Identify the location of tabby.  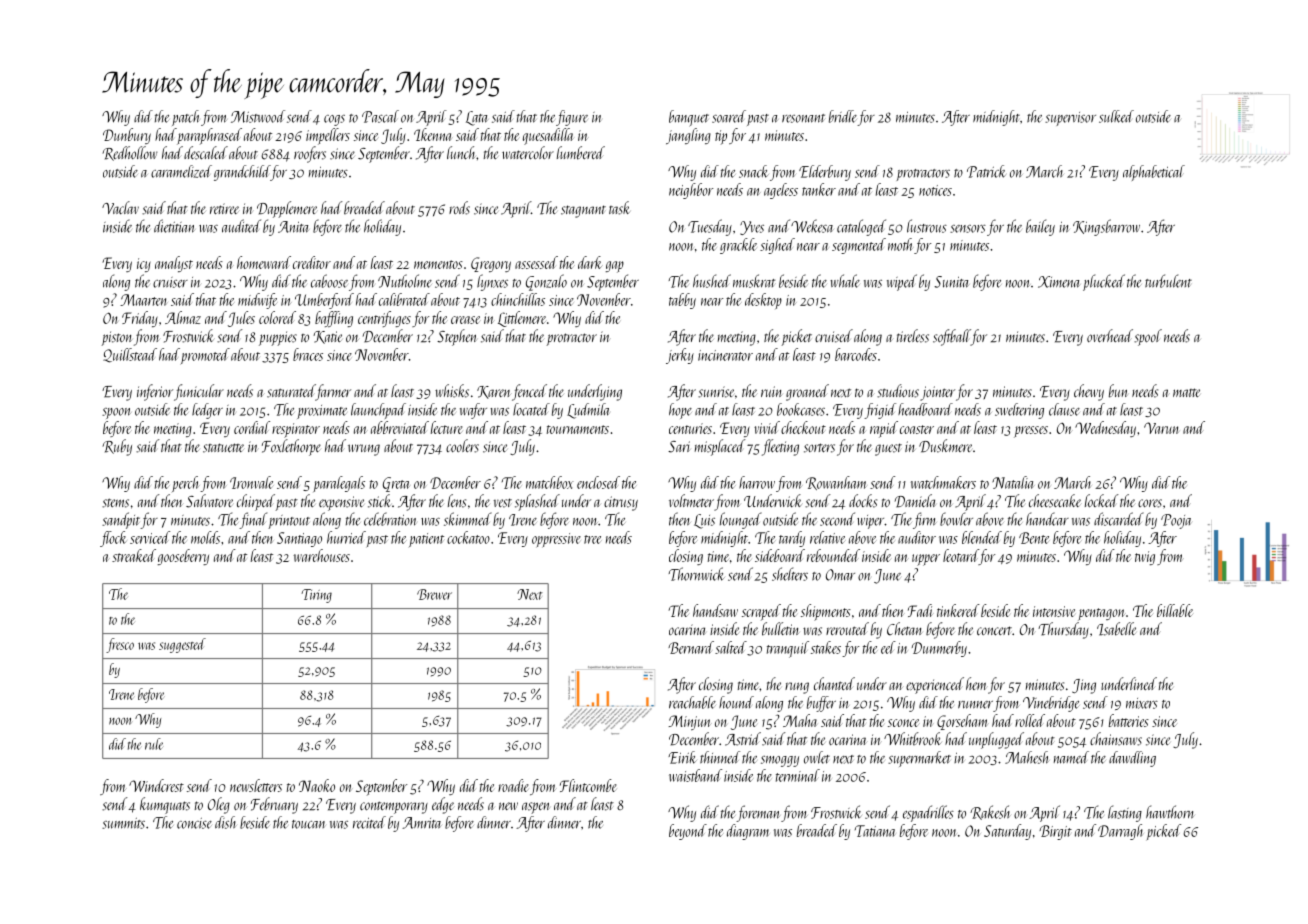
(682, 301).
